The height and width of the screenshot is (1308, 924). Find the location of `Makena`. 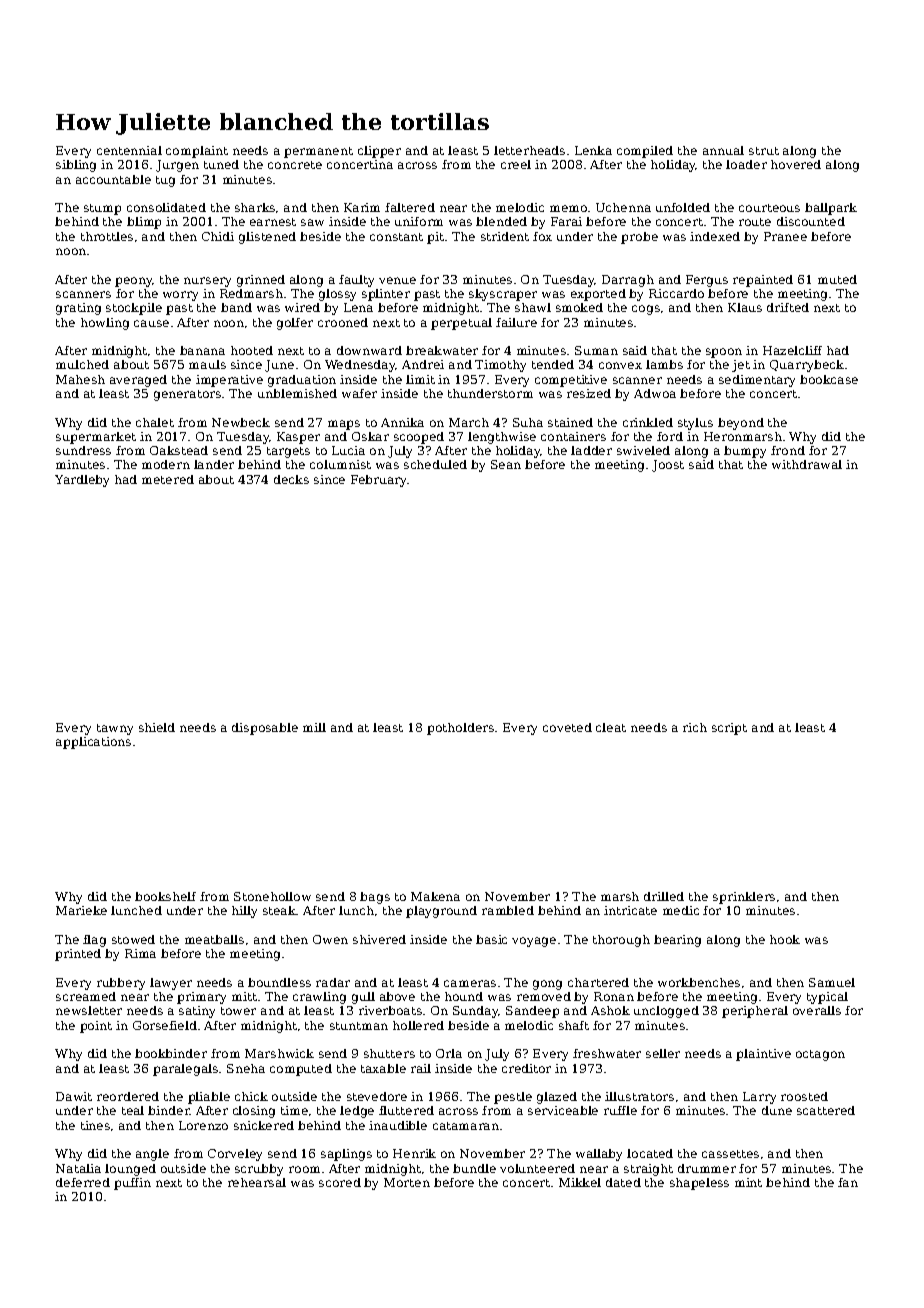

Makena is located at coordinates (435, 896).
